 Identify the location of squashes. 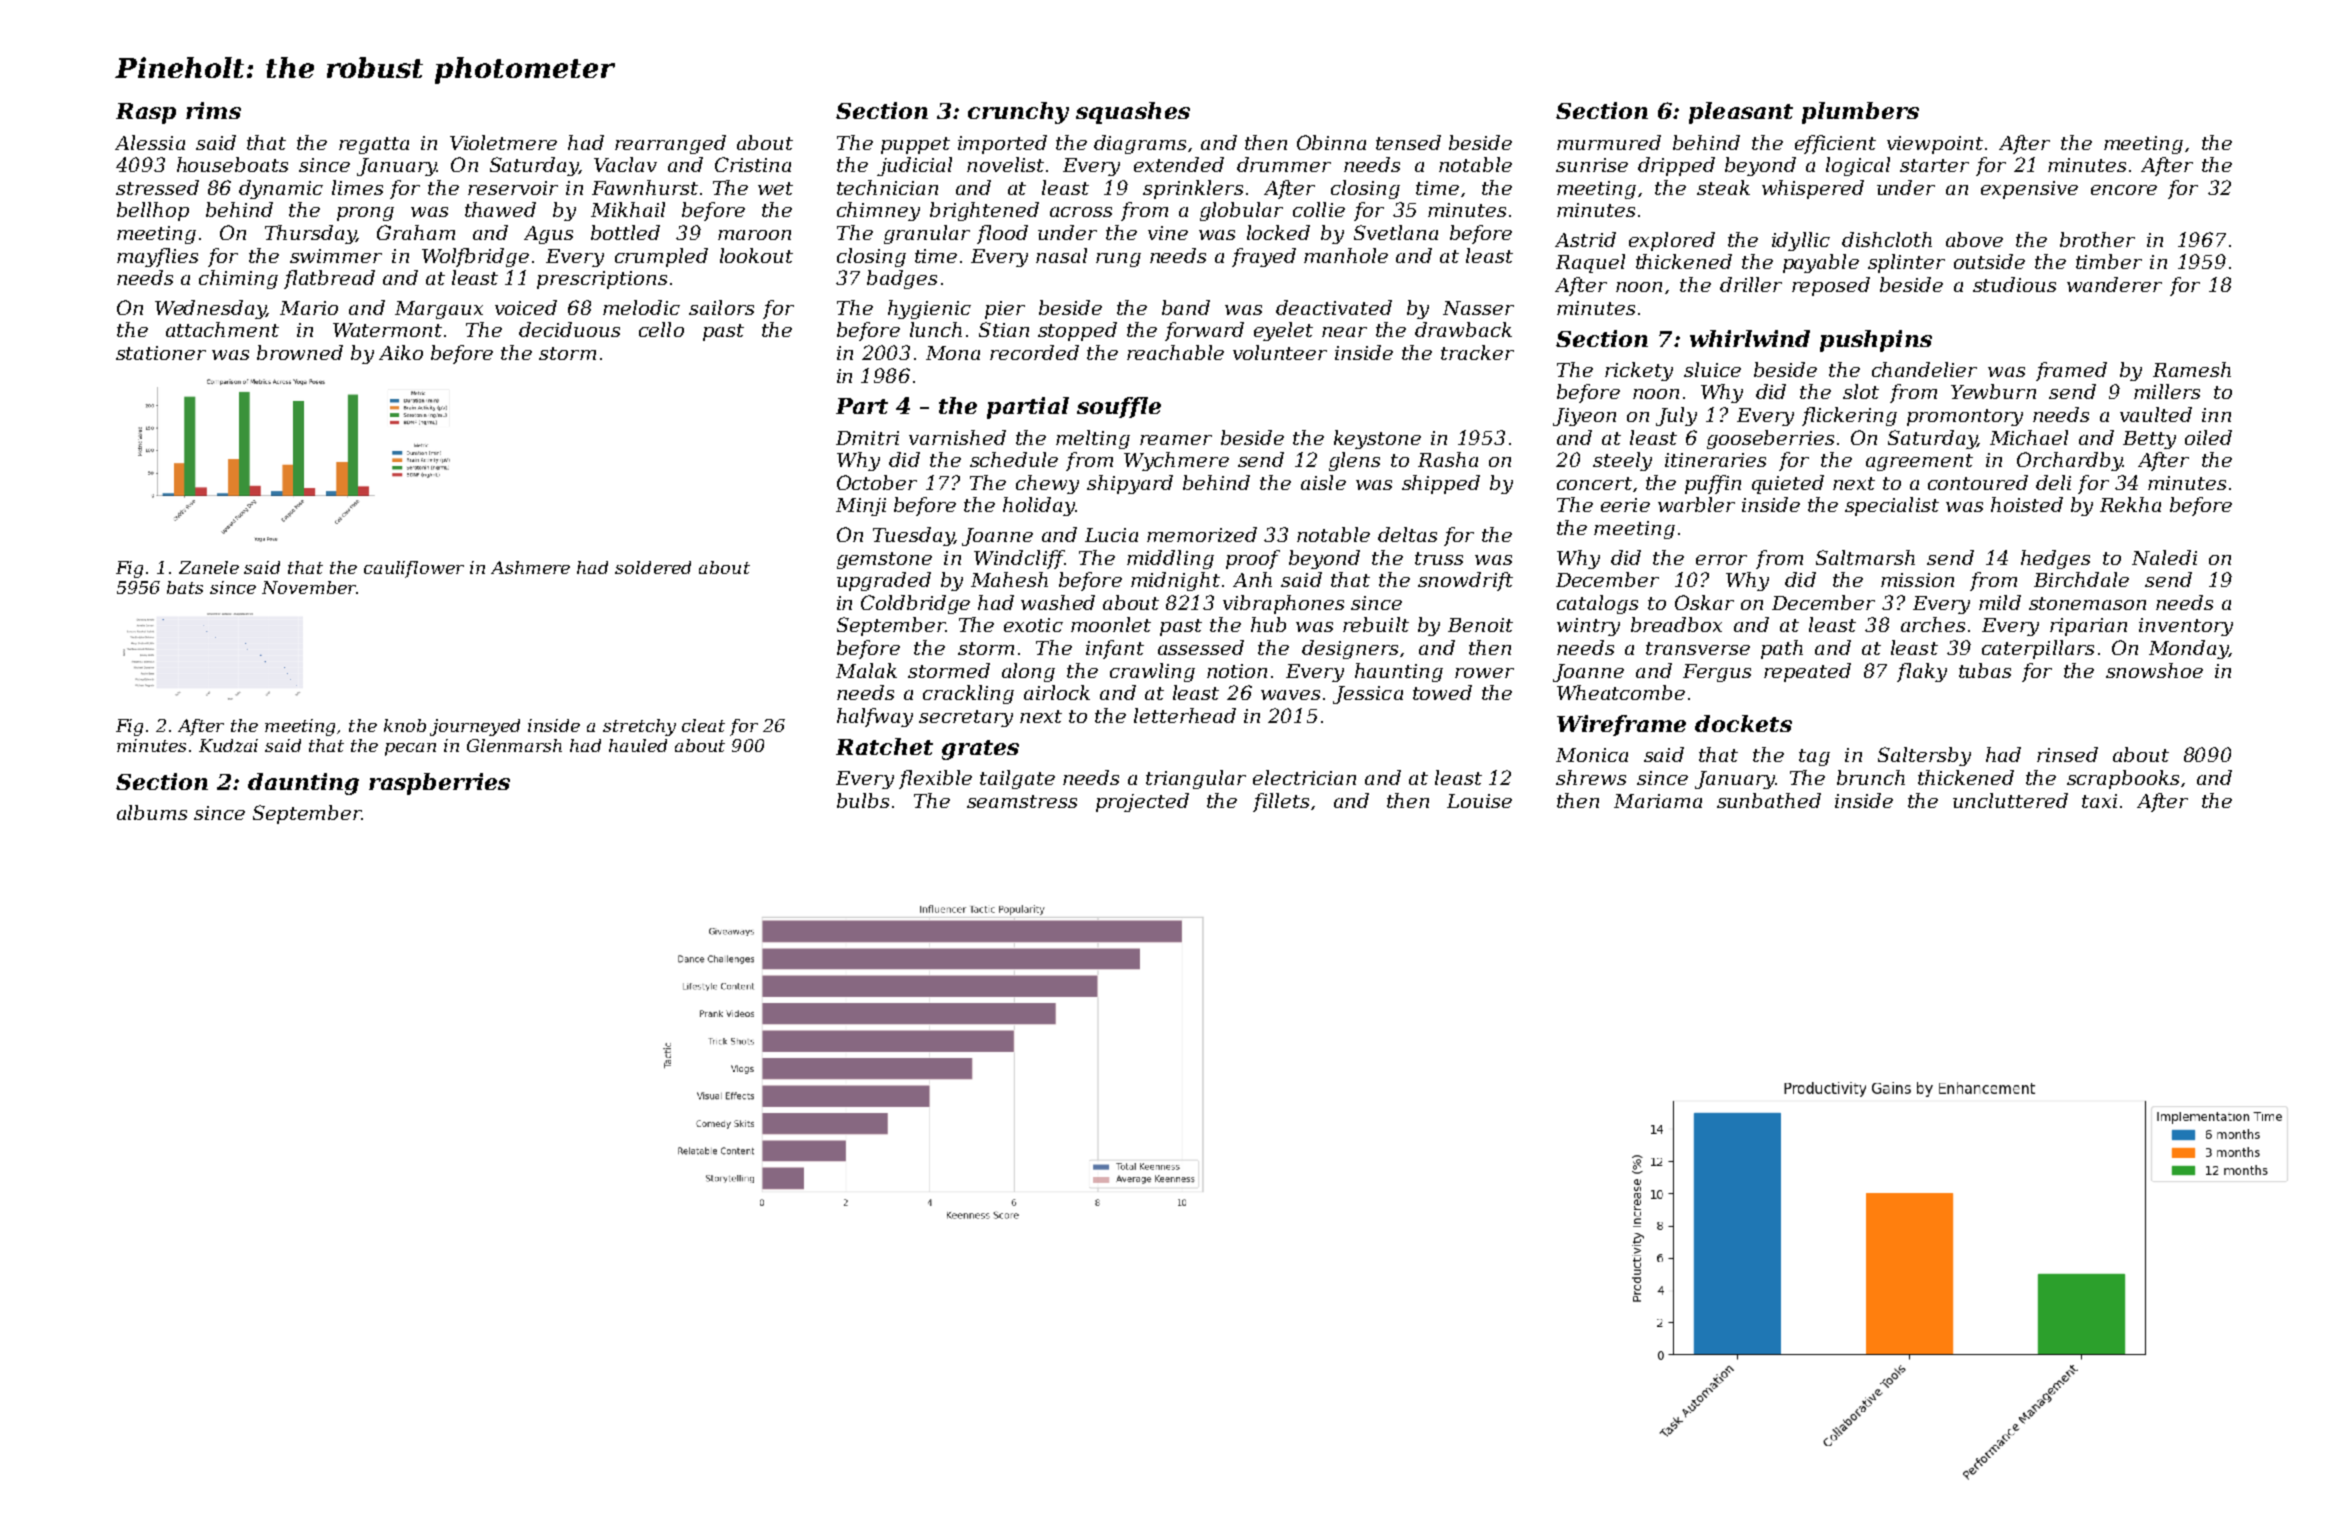
(1133, 113).
